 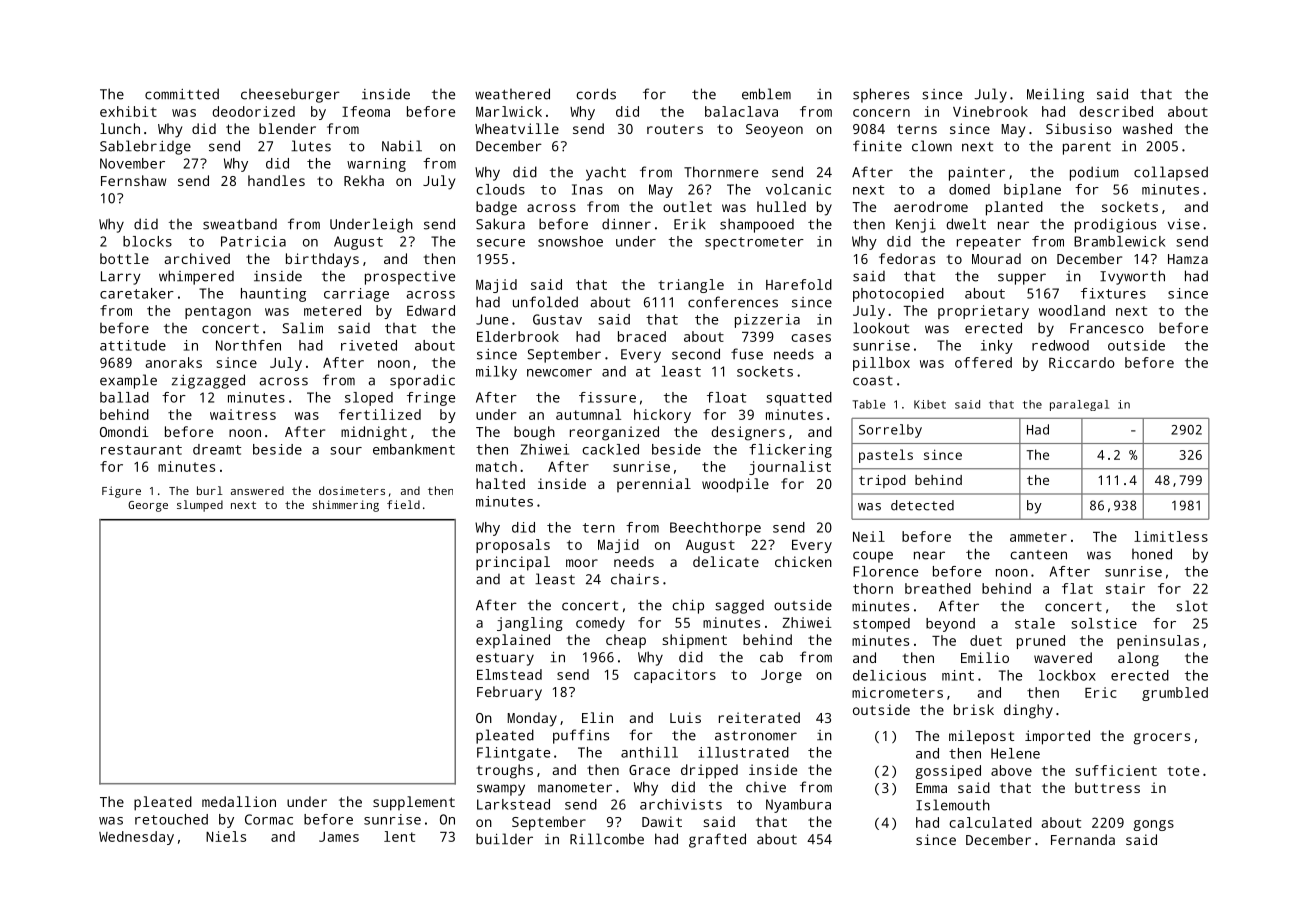 I want to click on restaurant, so click(x=141, y=450).
